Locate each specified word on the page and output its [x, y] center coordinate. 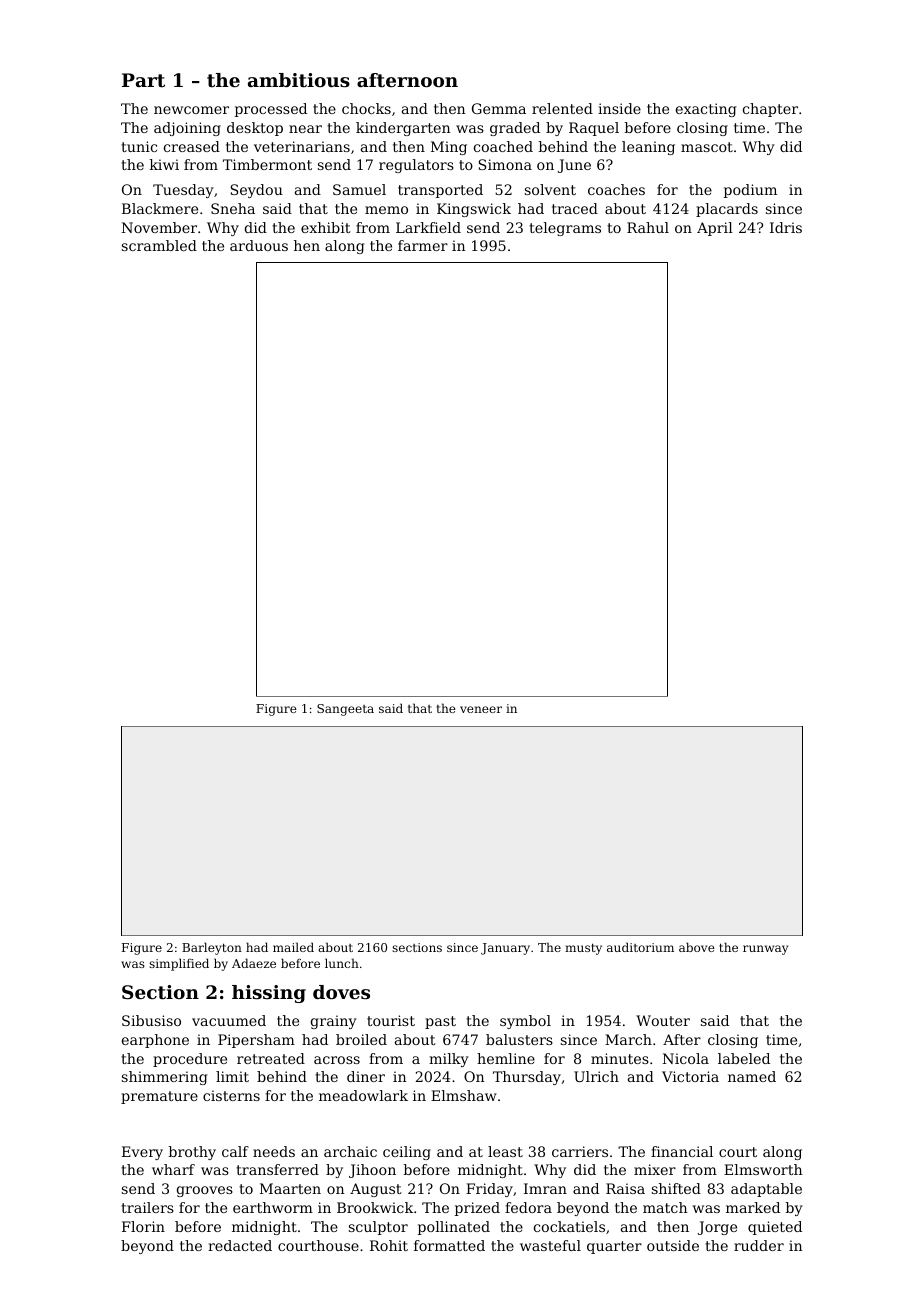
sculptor [378, 1228]
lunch [342, 963]
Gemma [499, 108]
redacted [240, 1245]
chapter [770, 110]
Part [143, 80]
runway [765, 950]
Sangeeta [345, 710]
